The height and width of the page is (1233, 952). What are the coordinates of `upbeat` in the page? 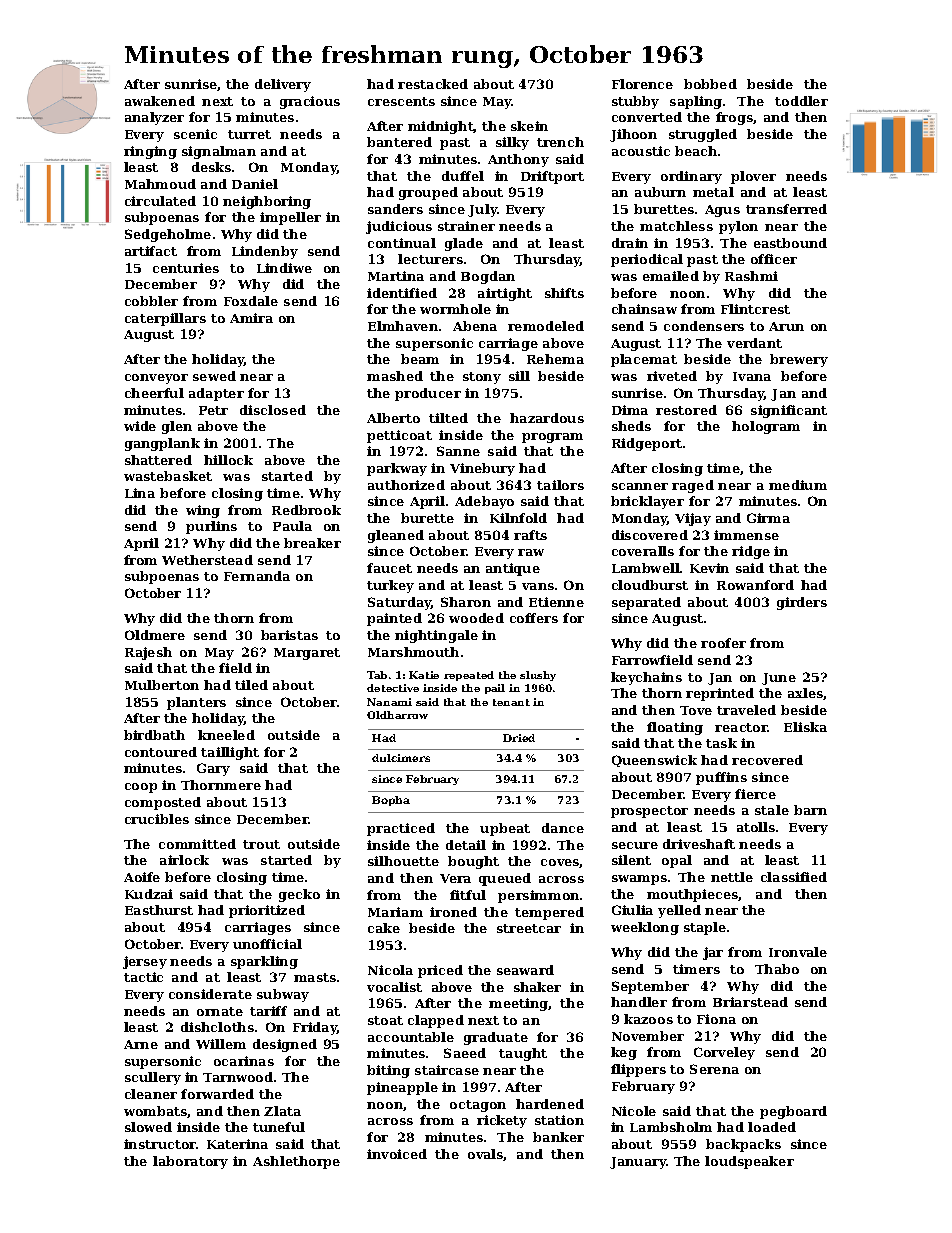 It's located at (505, 829).
